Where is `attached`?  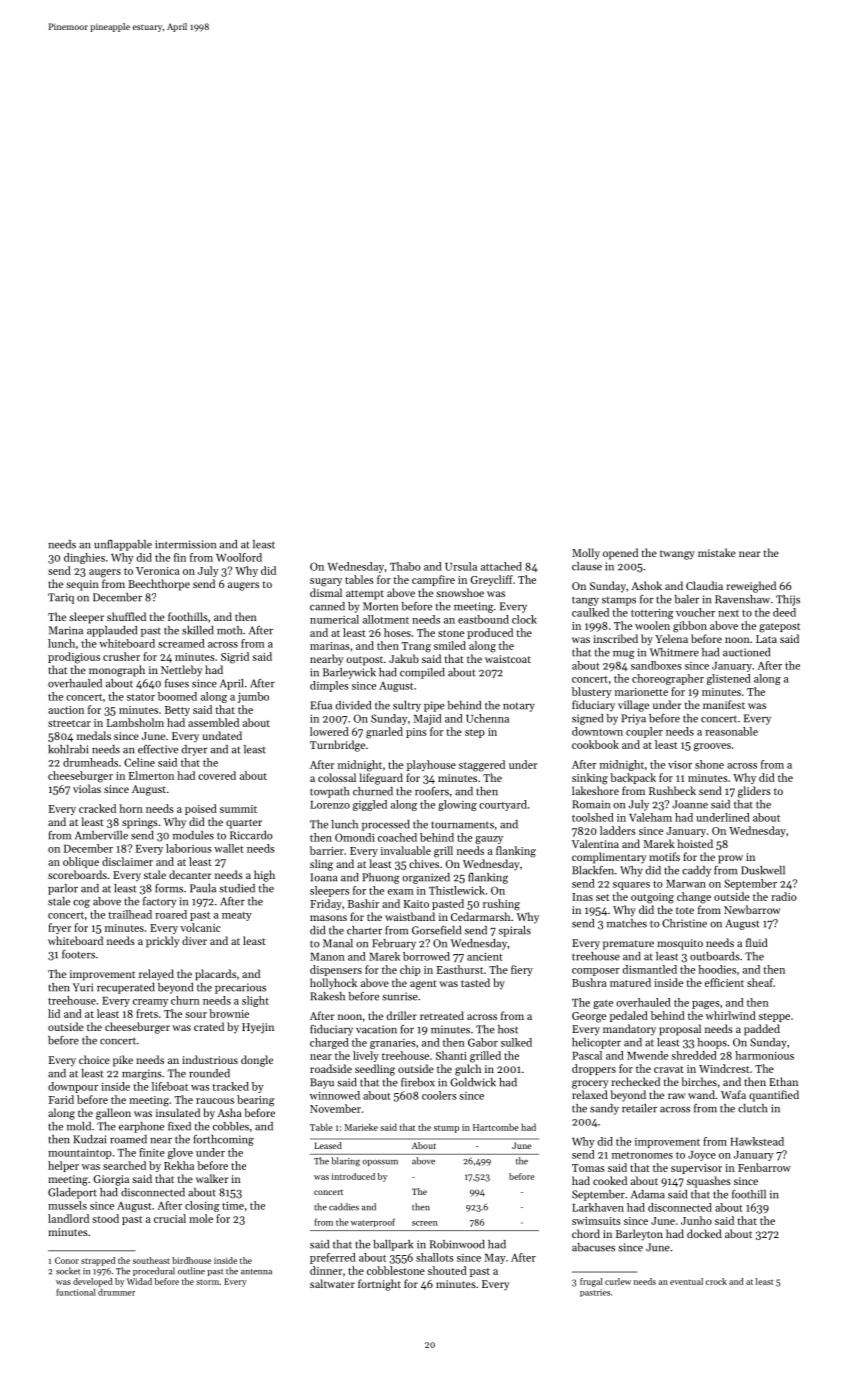
attached is located at coordinates (501, 566).
